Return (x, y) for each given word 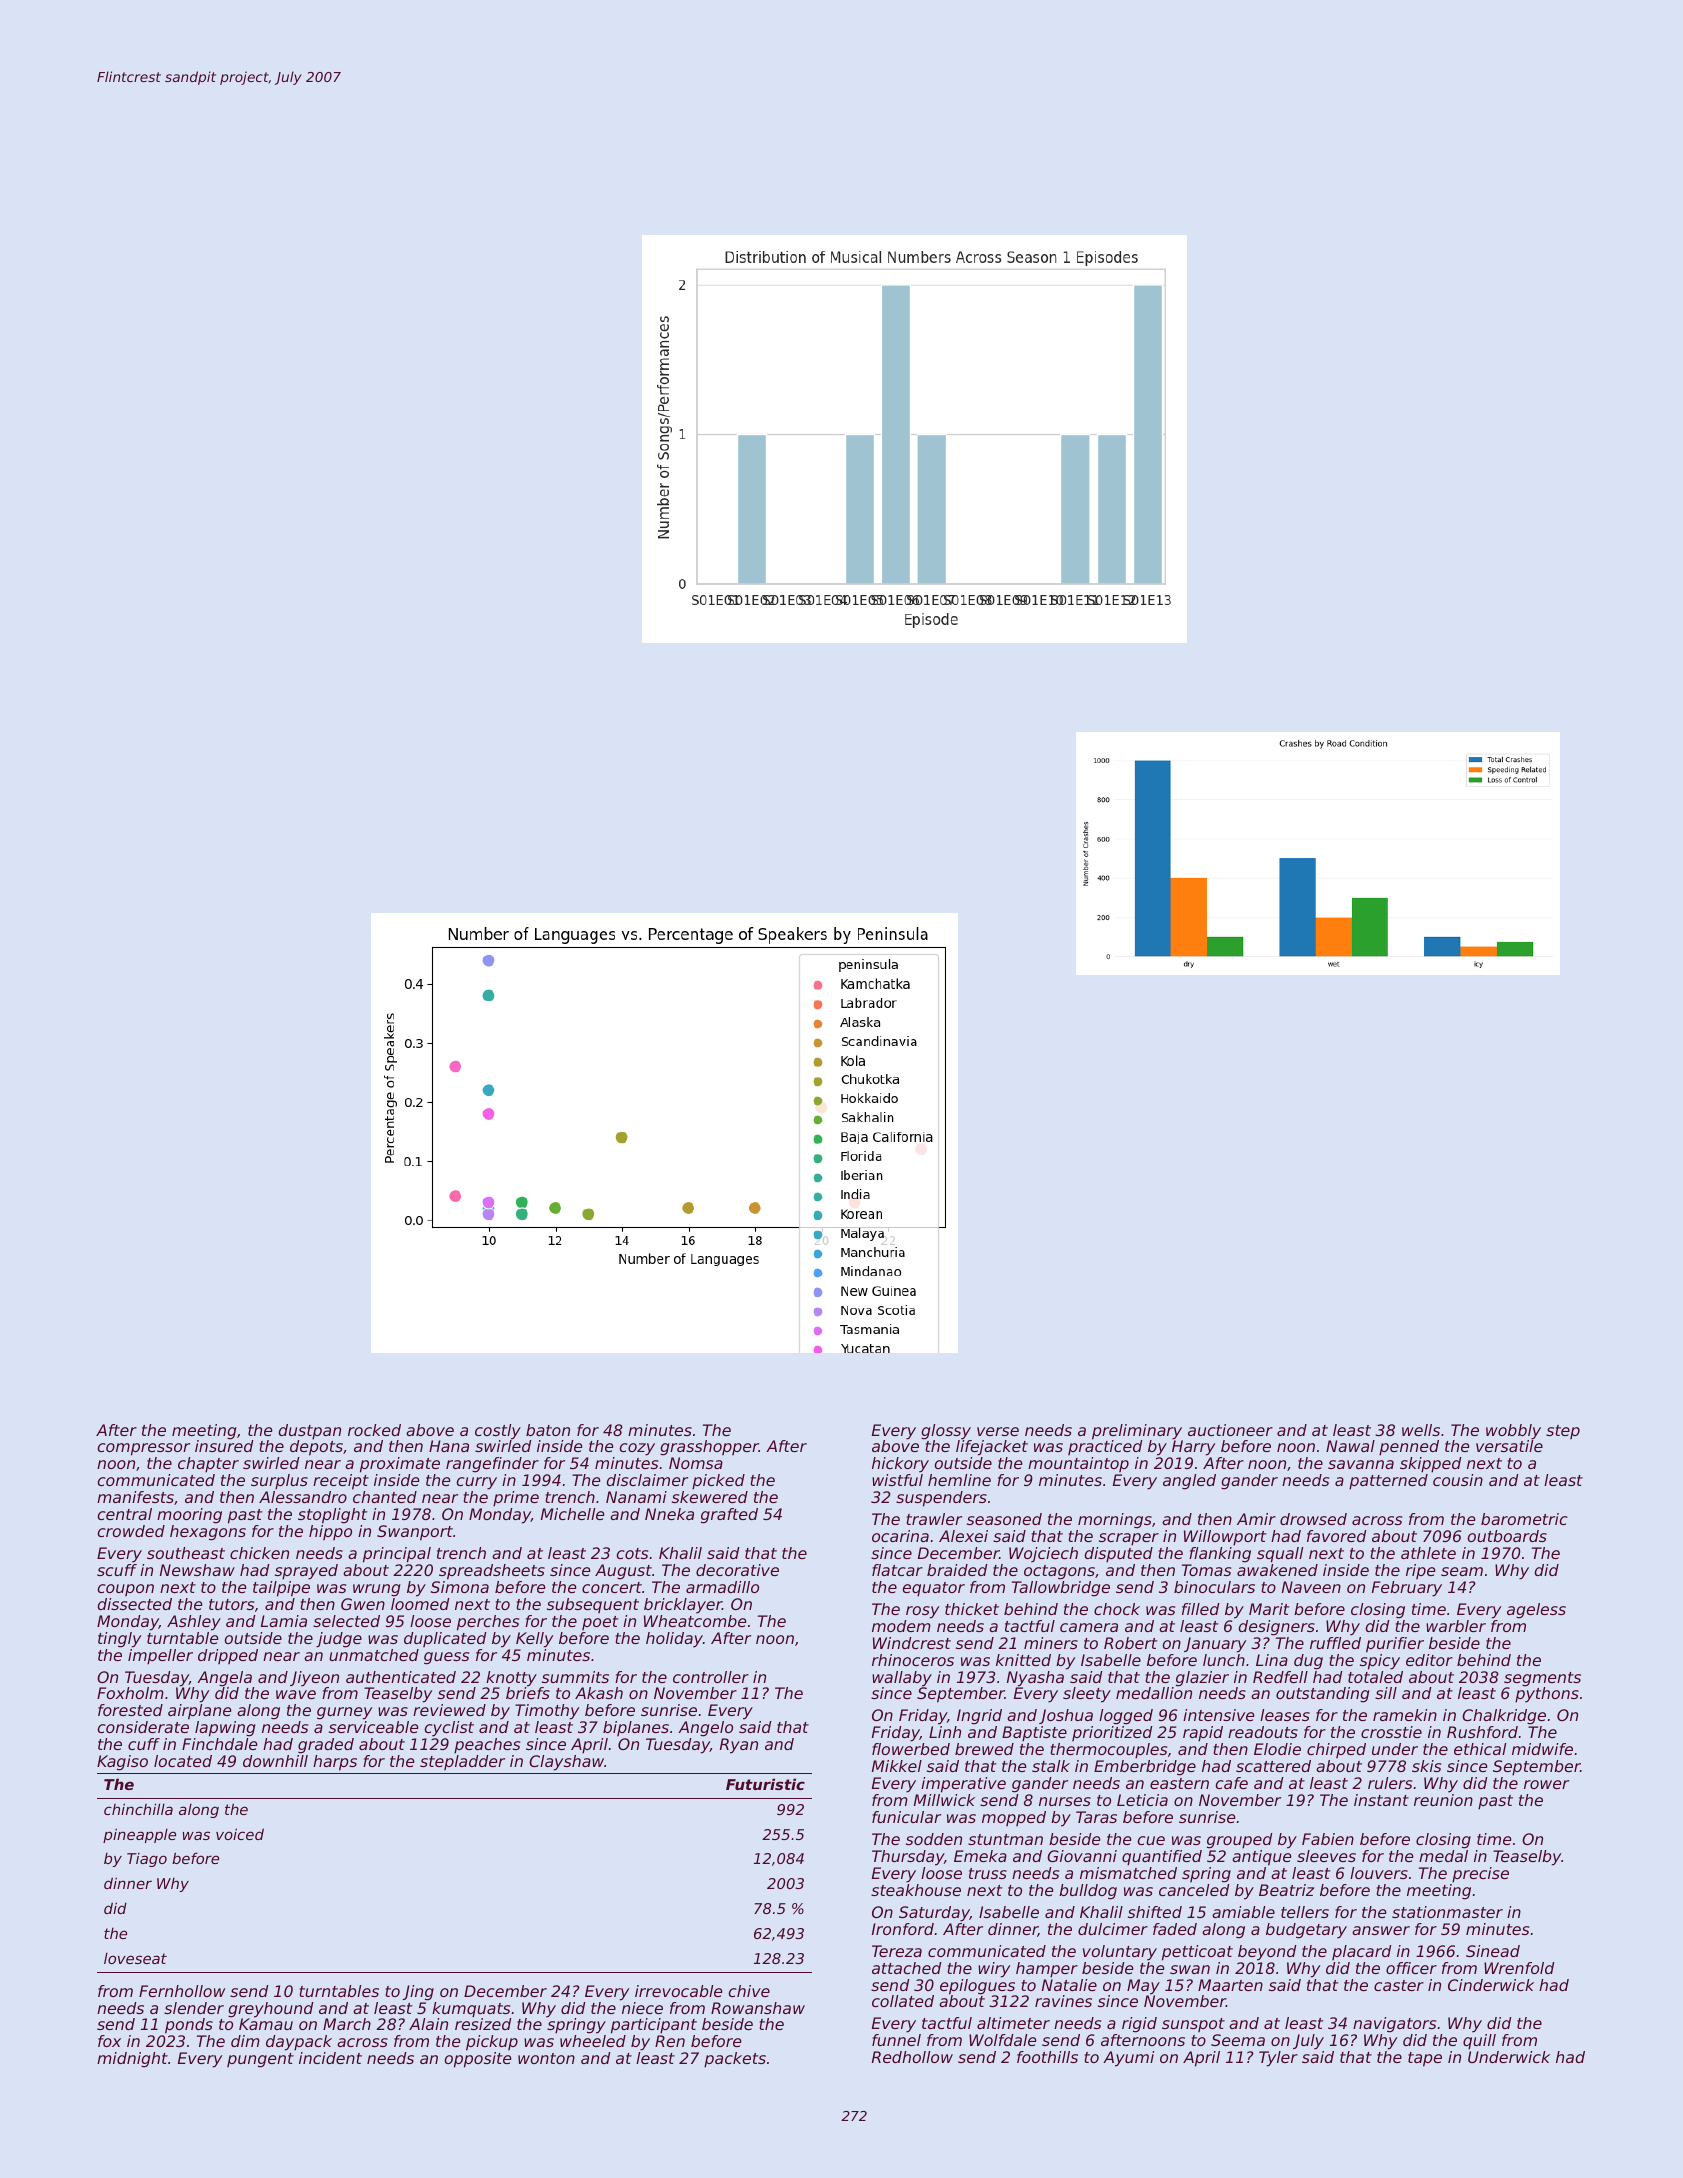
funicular (906, 1817)
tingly (119, 1640)
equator (934, 1589)
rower (1546, 1784)
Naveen (1311, 1587)
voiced (240, 1834)
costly (498, 1432)
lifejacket (992, 1448)
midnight (132, 2060)
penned (1409, 1448)
